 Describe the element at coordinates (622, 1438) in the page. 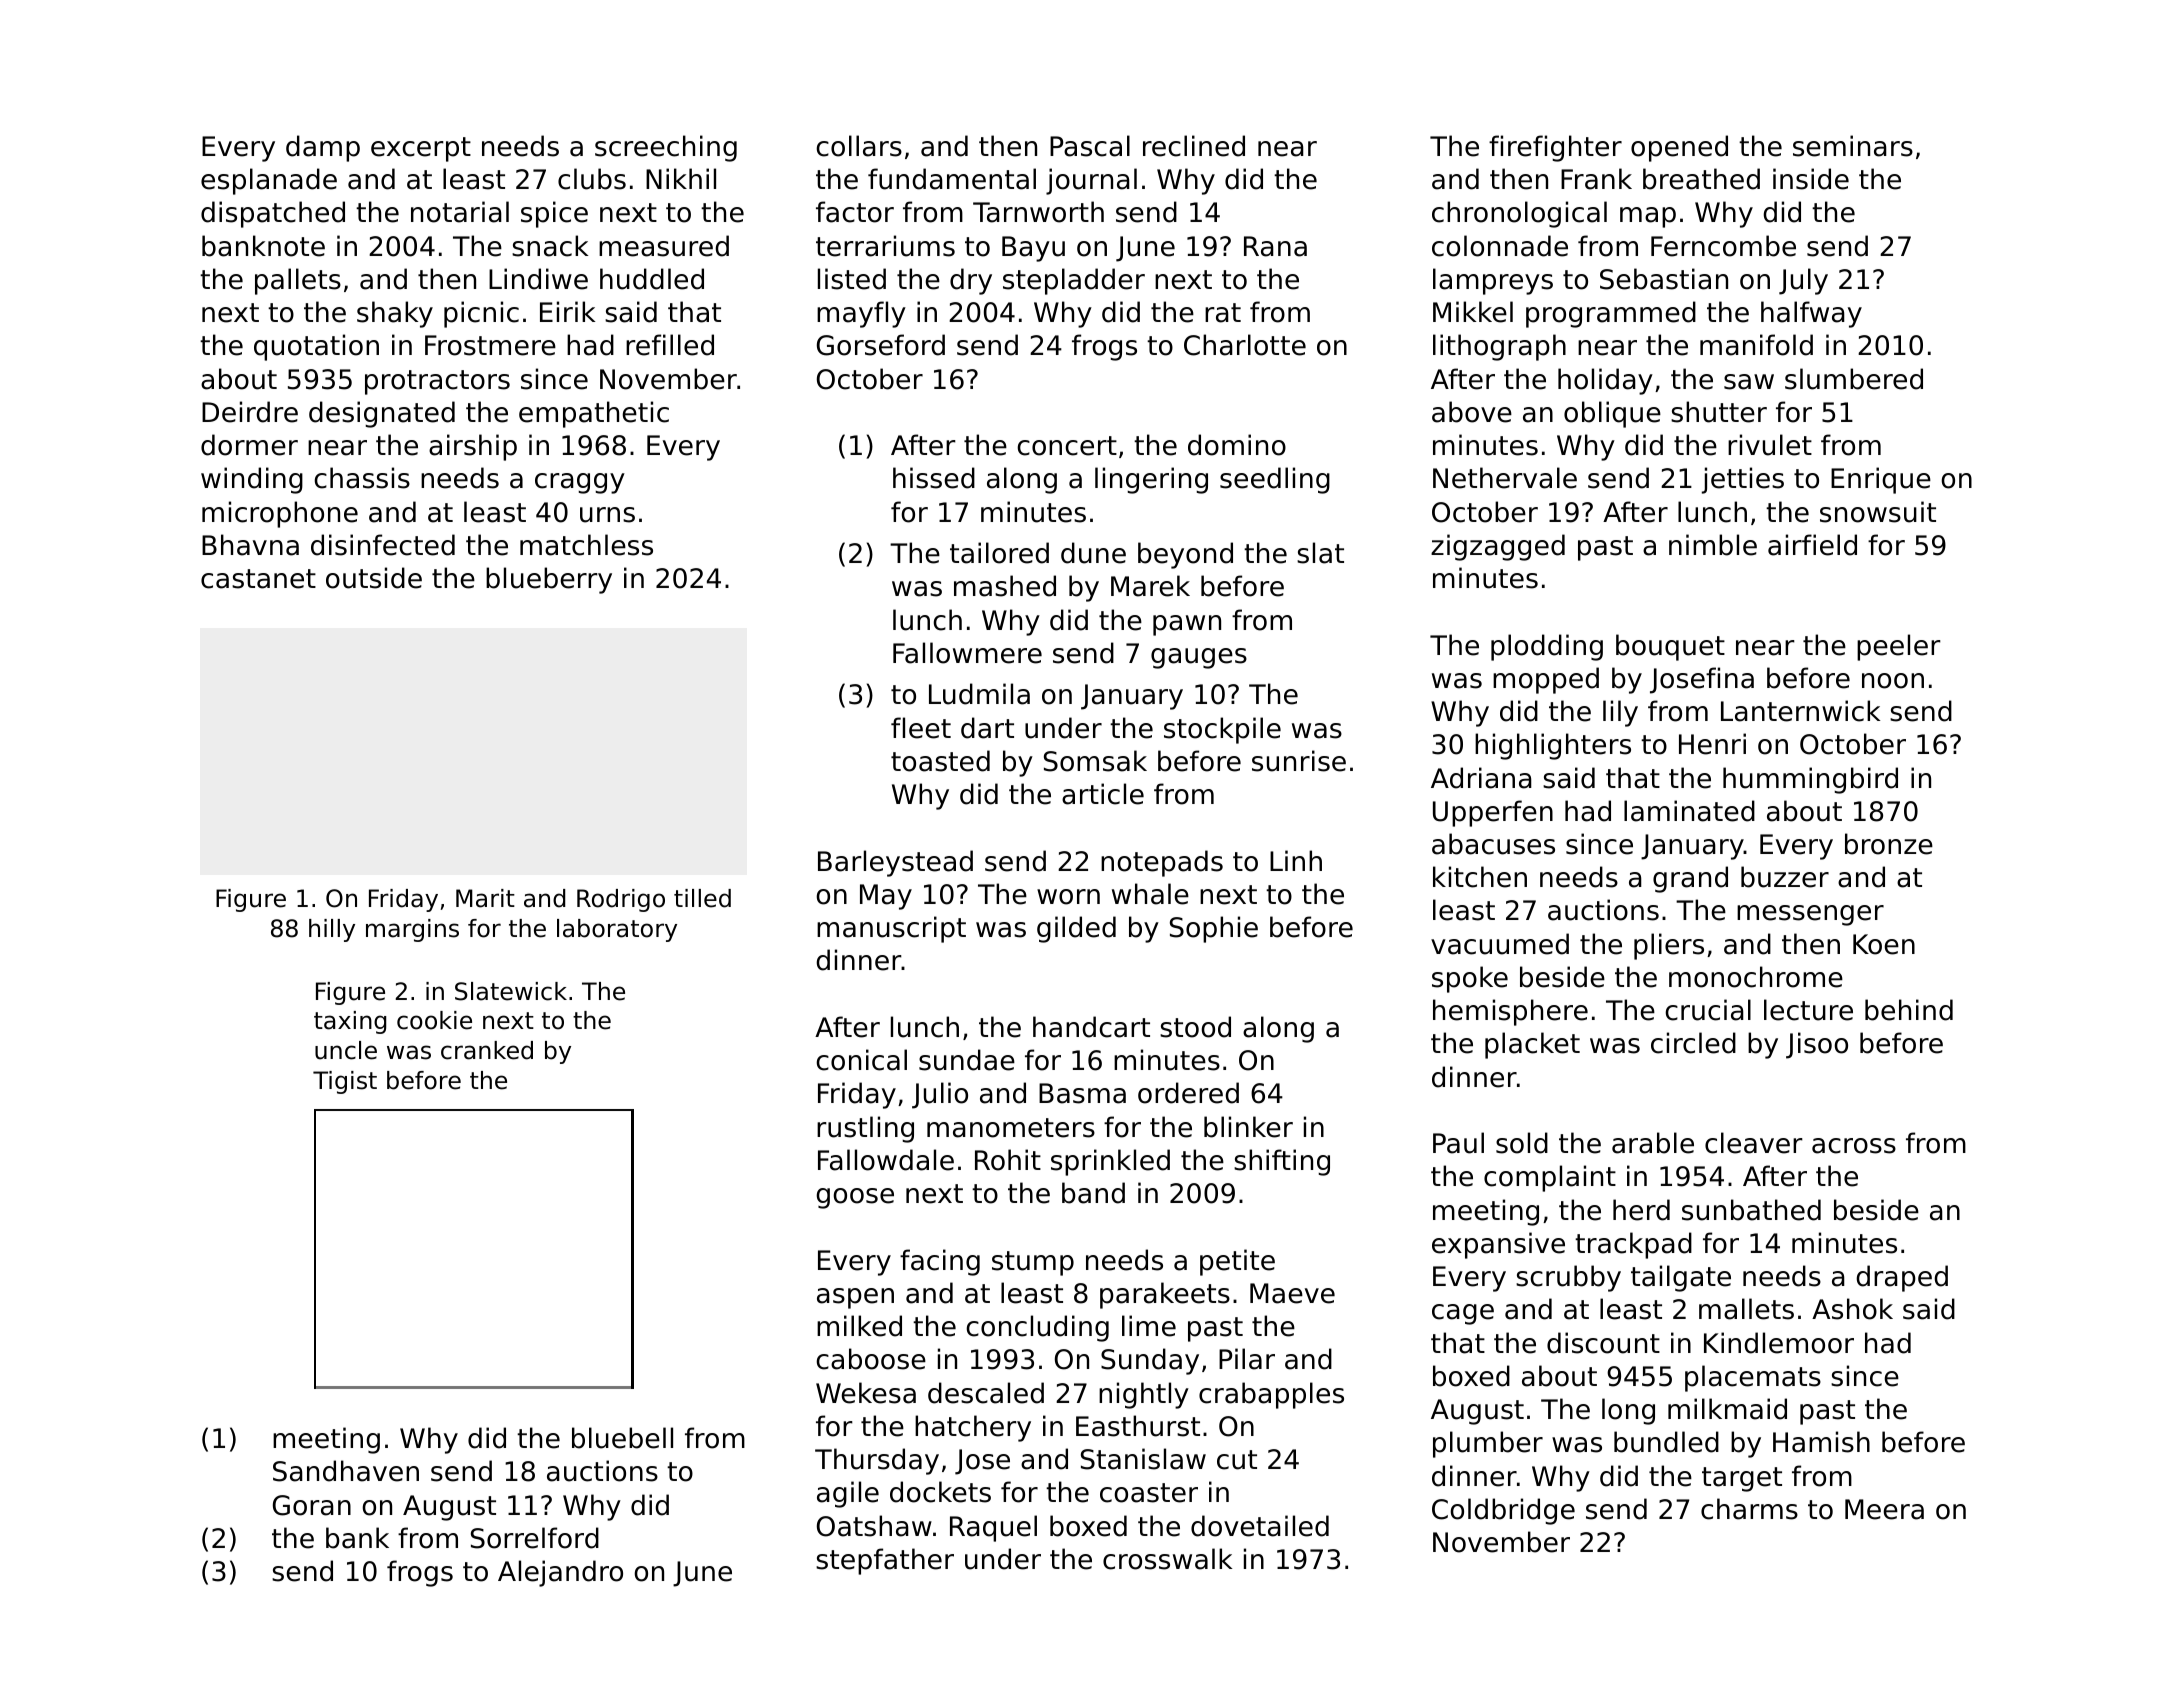

I see `bluebell` at that location.
